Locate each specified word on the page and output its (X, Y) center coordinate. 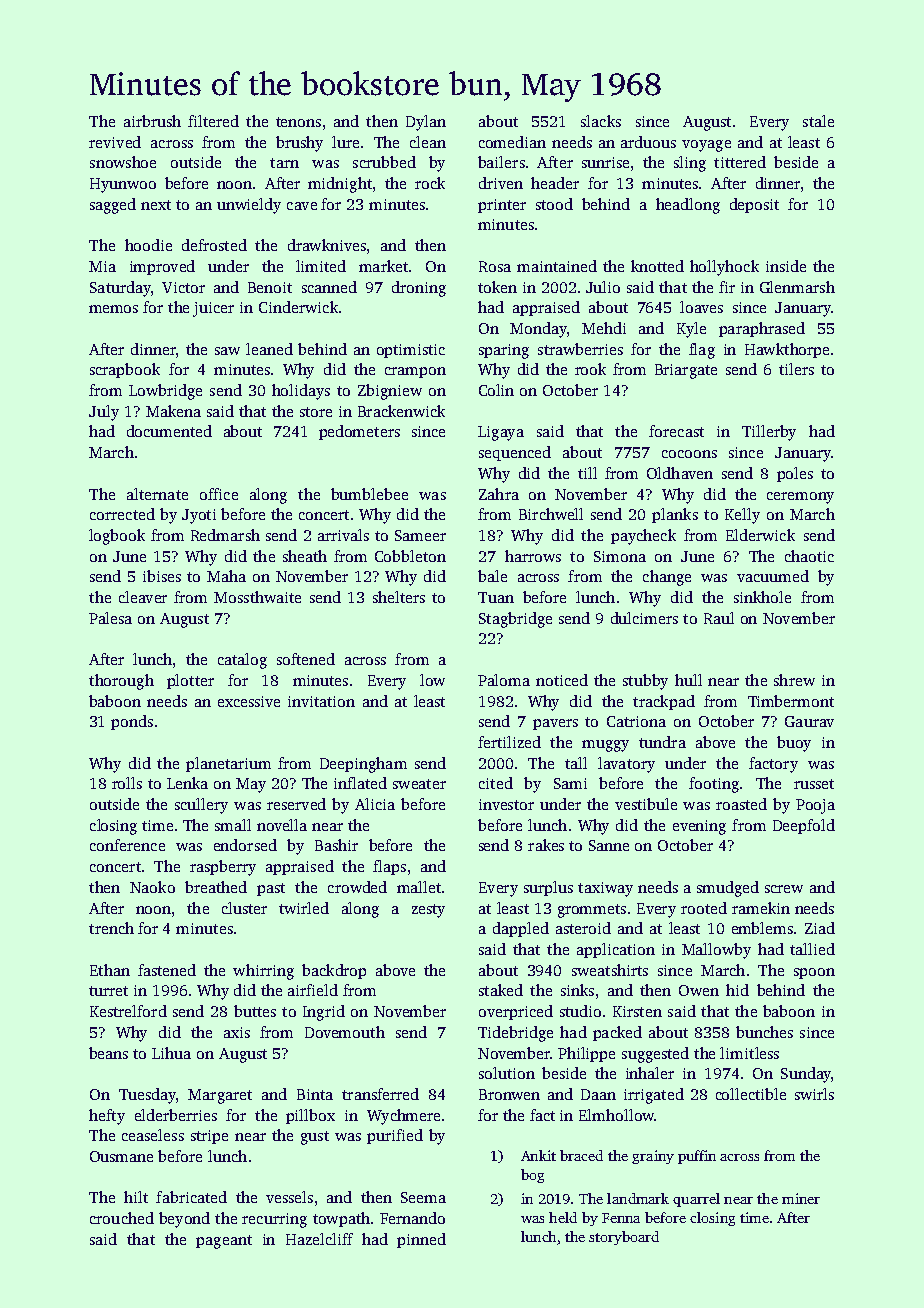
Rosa (495, 266)
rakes (546, 845)
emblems (762, 928)
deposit (754, 205)
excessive (249, 701)
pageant (224, 1242)
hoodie (148, 245)
